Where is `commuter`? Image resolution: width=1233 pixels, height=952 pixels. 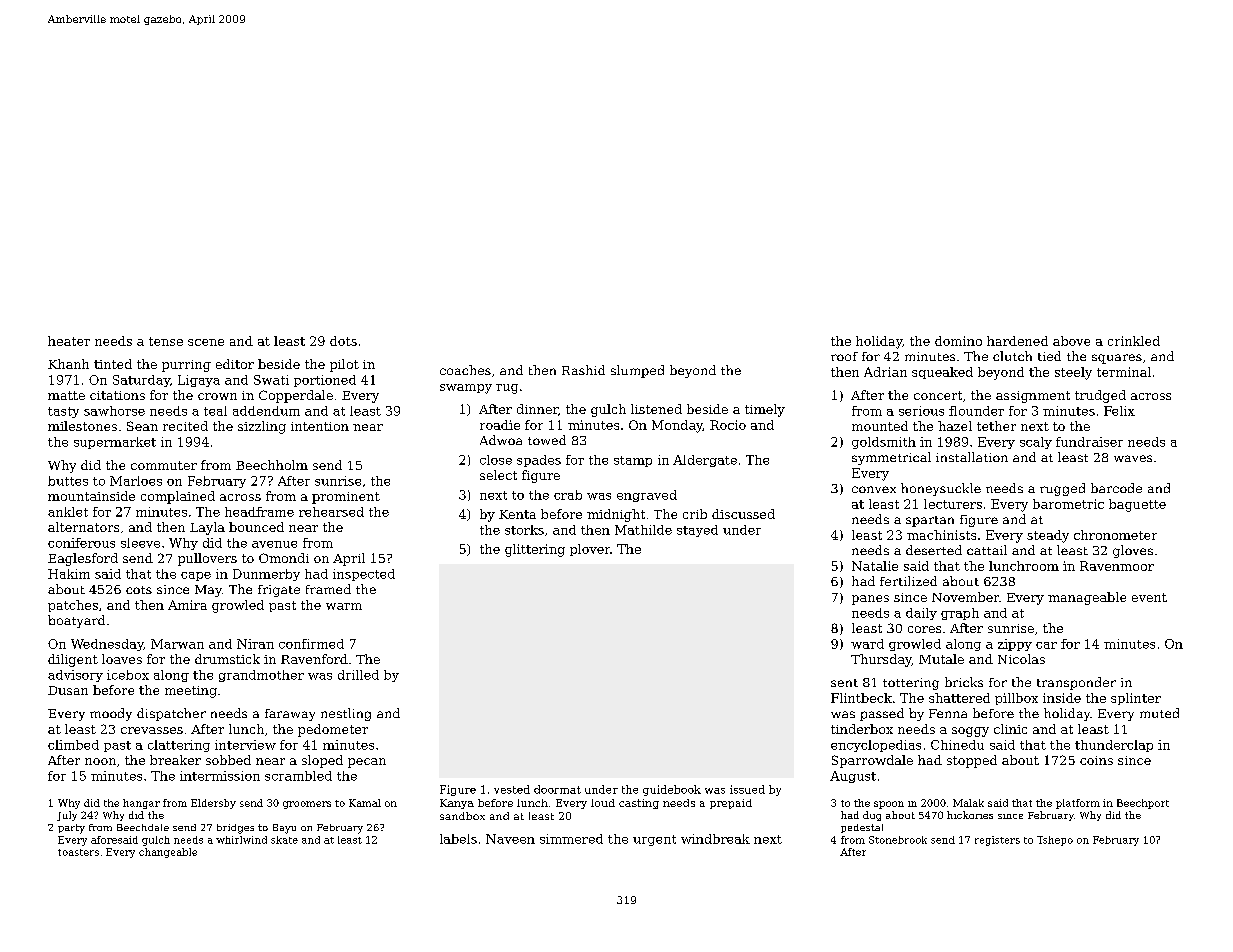
commuter is located at coordinates (164, 465).
